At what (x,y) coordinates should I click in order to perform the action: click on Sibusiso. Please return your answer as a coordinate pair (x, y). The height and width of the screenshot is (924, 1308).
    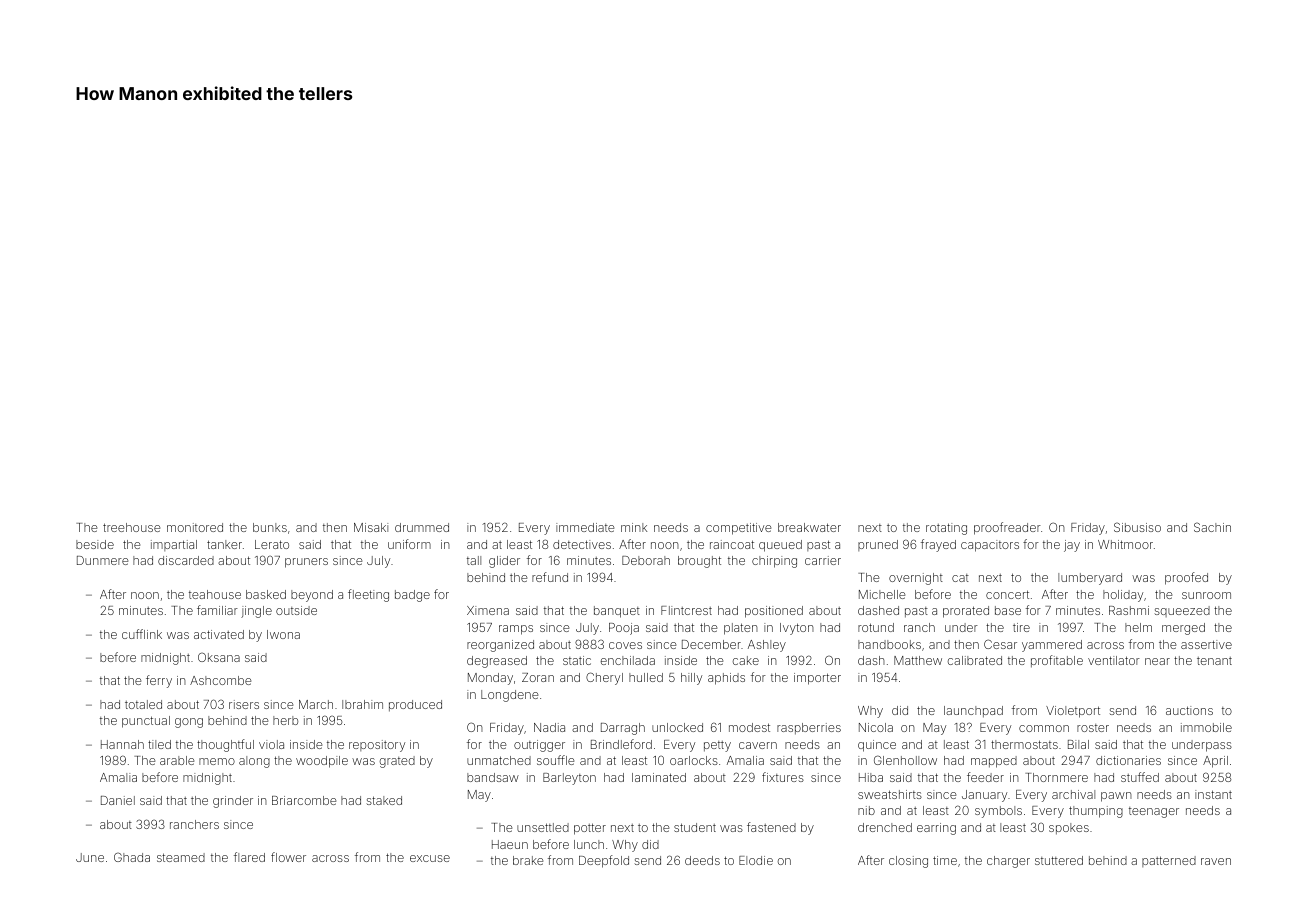
    Looking at the image, I should click on (1137, 527).
